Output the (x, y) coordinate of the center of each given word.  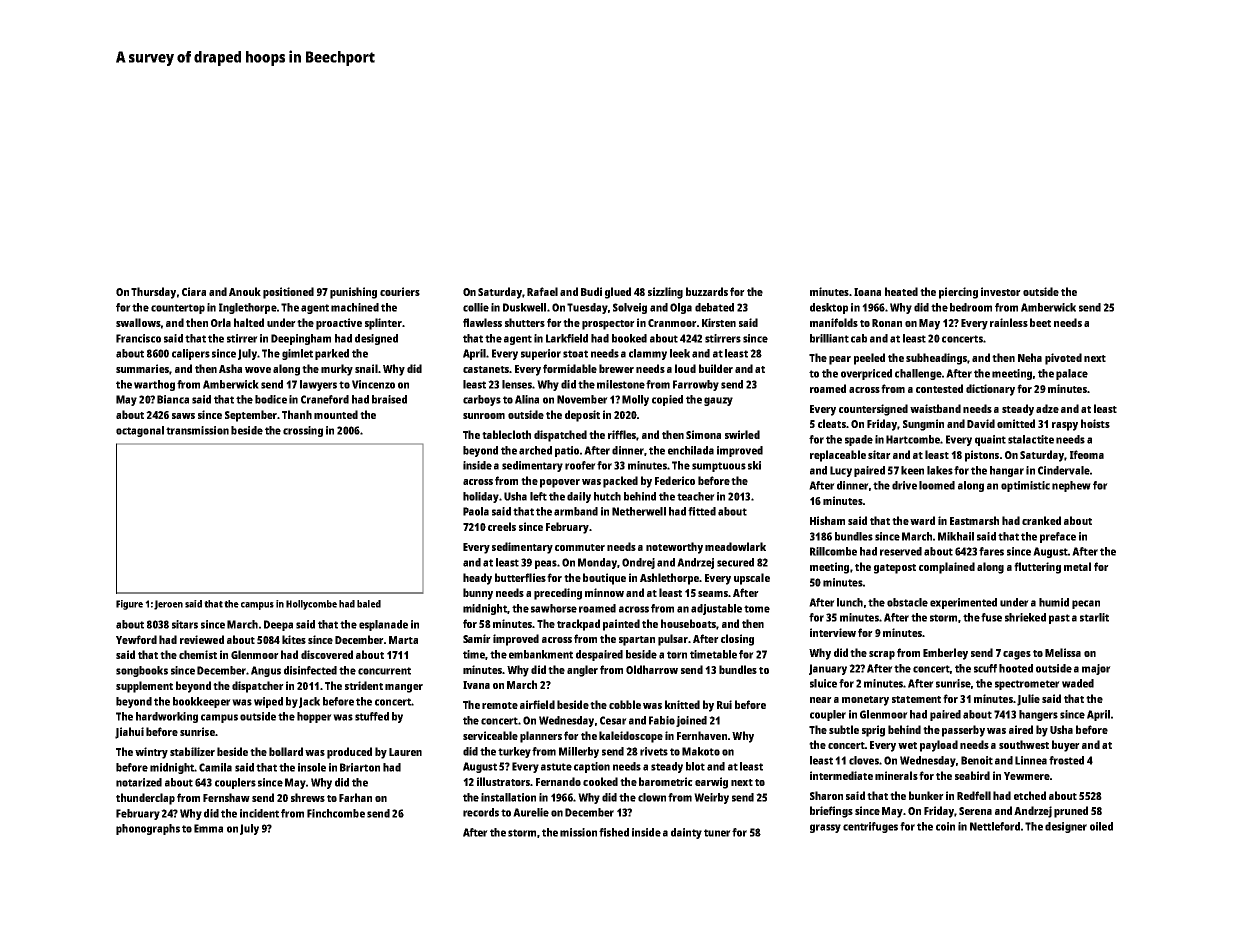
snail (366, 368)
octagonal (140, 431)
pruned (1071, 812)
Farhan (355, 797)
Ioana (867, 292)
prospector (608, 325)
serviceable (490, 735)
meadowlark (735, 546)
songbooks (142, 671)
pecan (1086, 604)
